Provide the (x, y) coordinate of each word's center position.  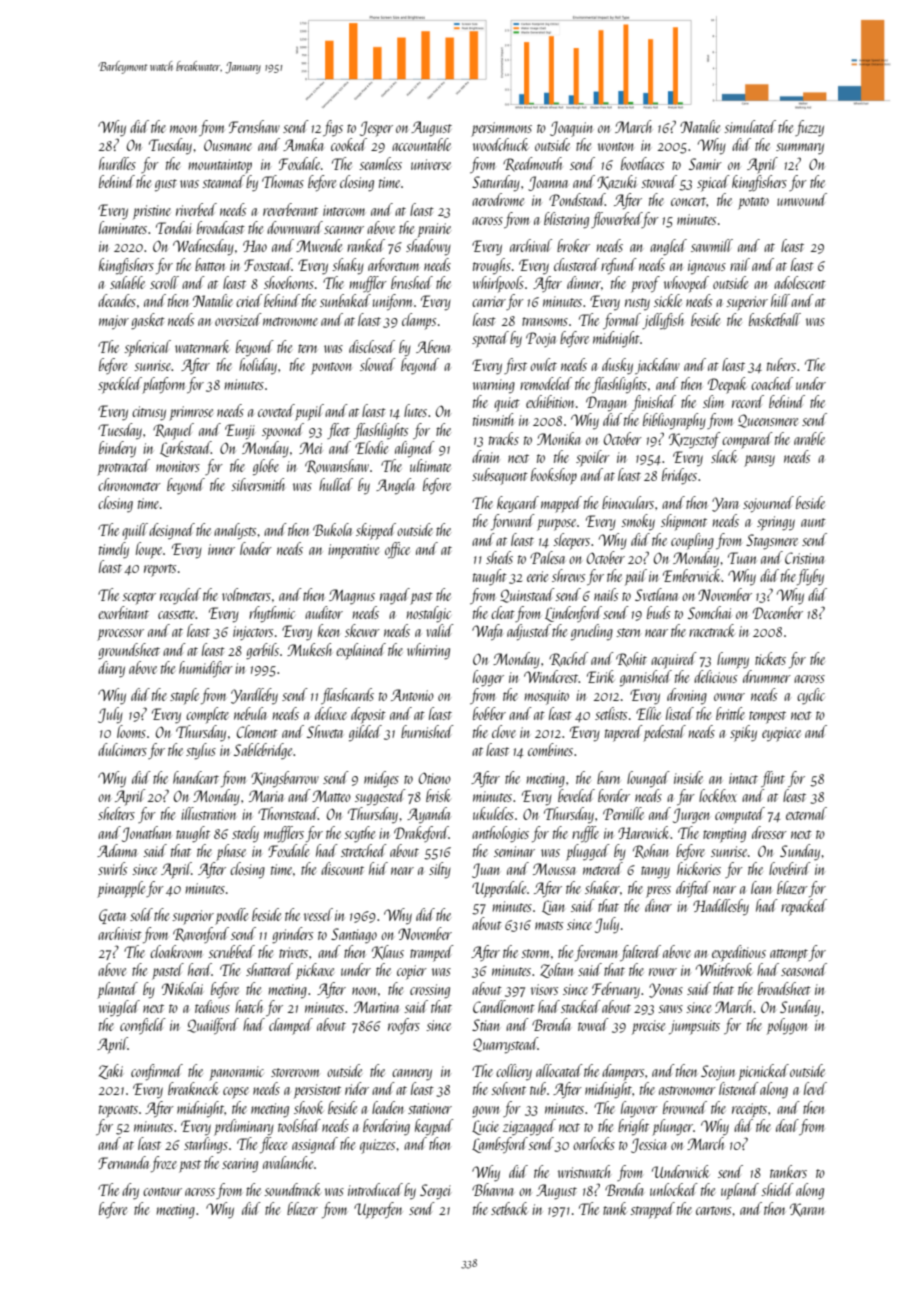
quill (135, 531)
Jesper (376, 129)
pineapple (121, 889)
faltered (640, 953)
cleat (503, 612)
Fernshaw (254, 126)
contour (162, 1191)
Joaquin (571, 129)
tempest (767, 717)
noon (364, 991)
